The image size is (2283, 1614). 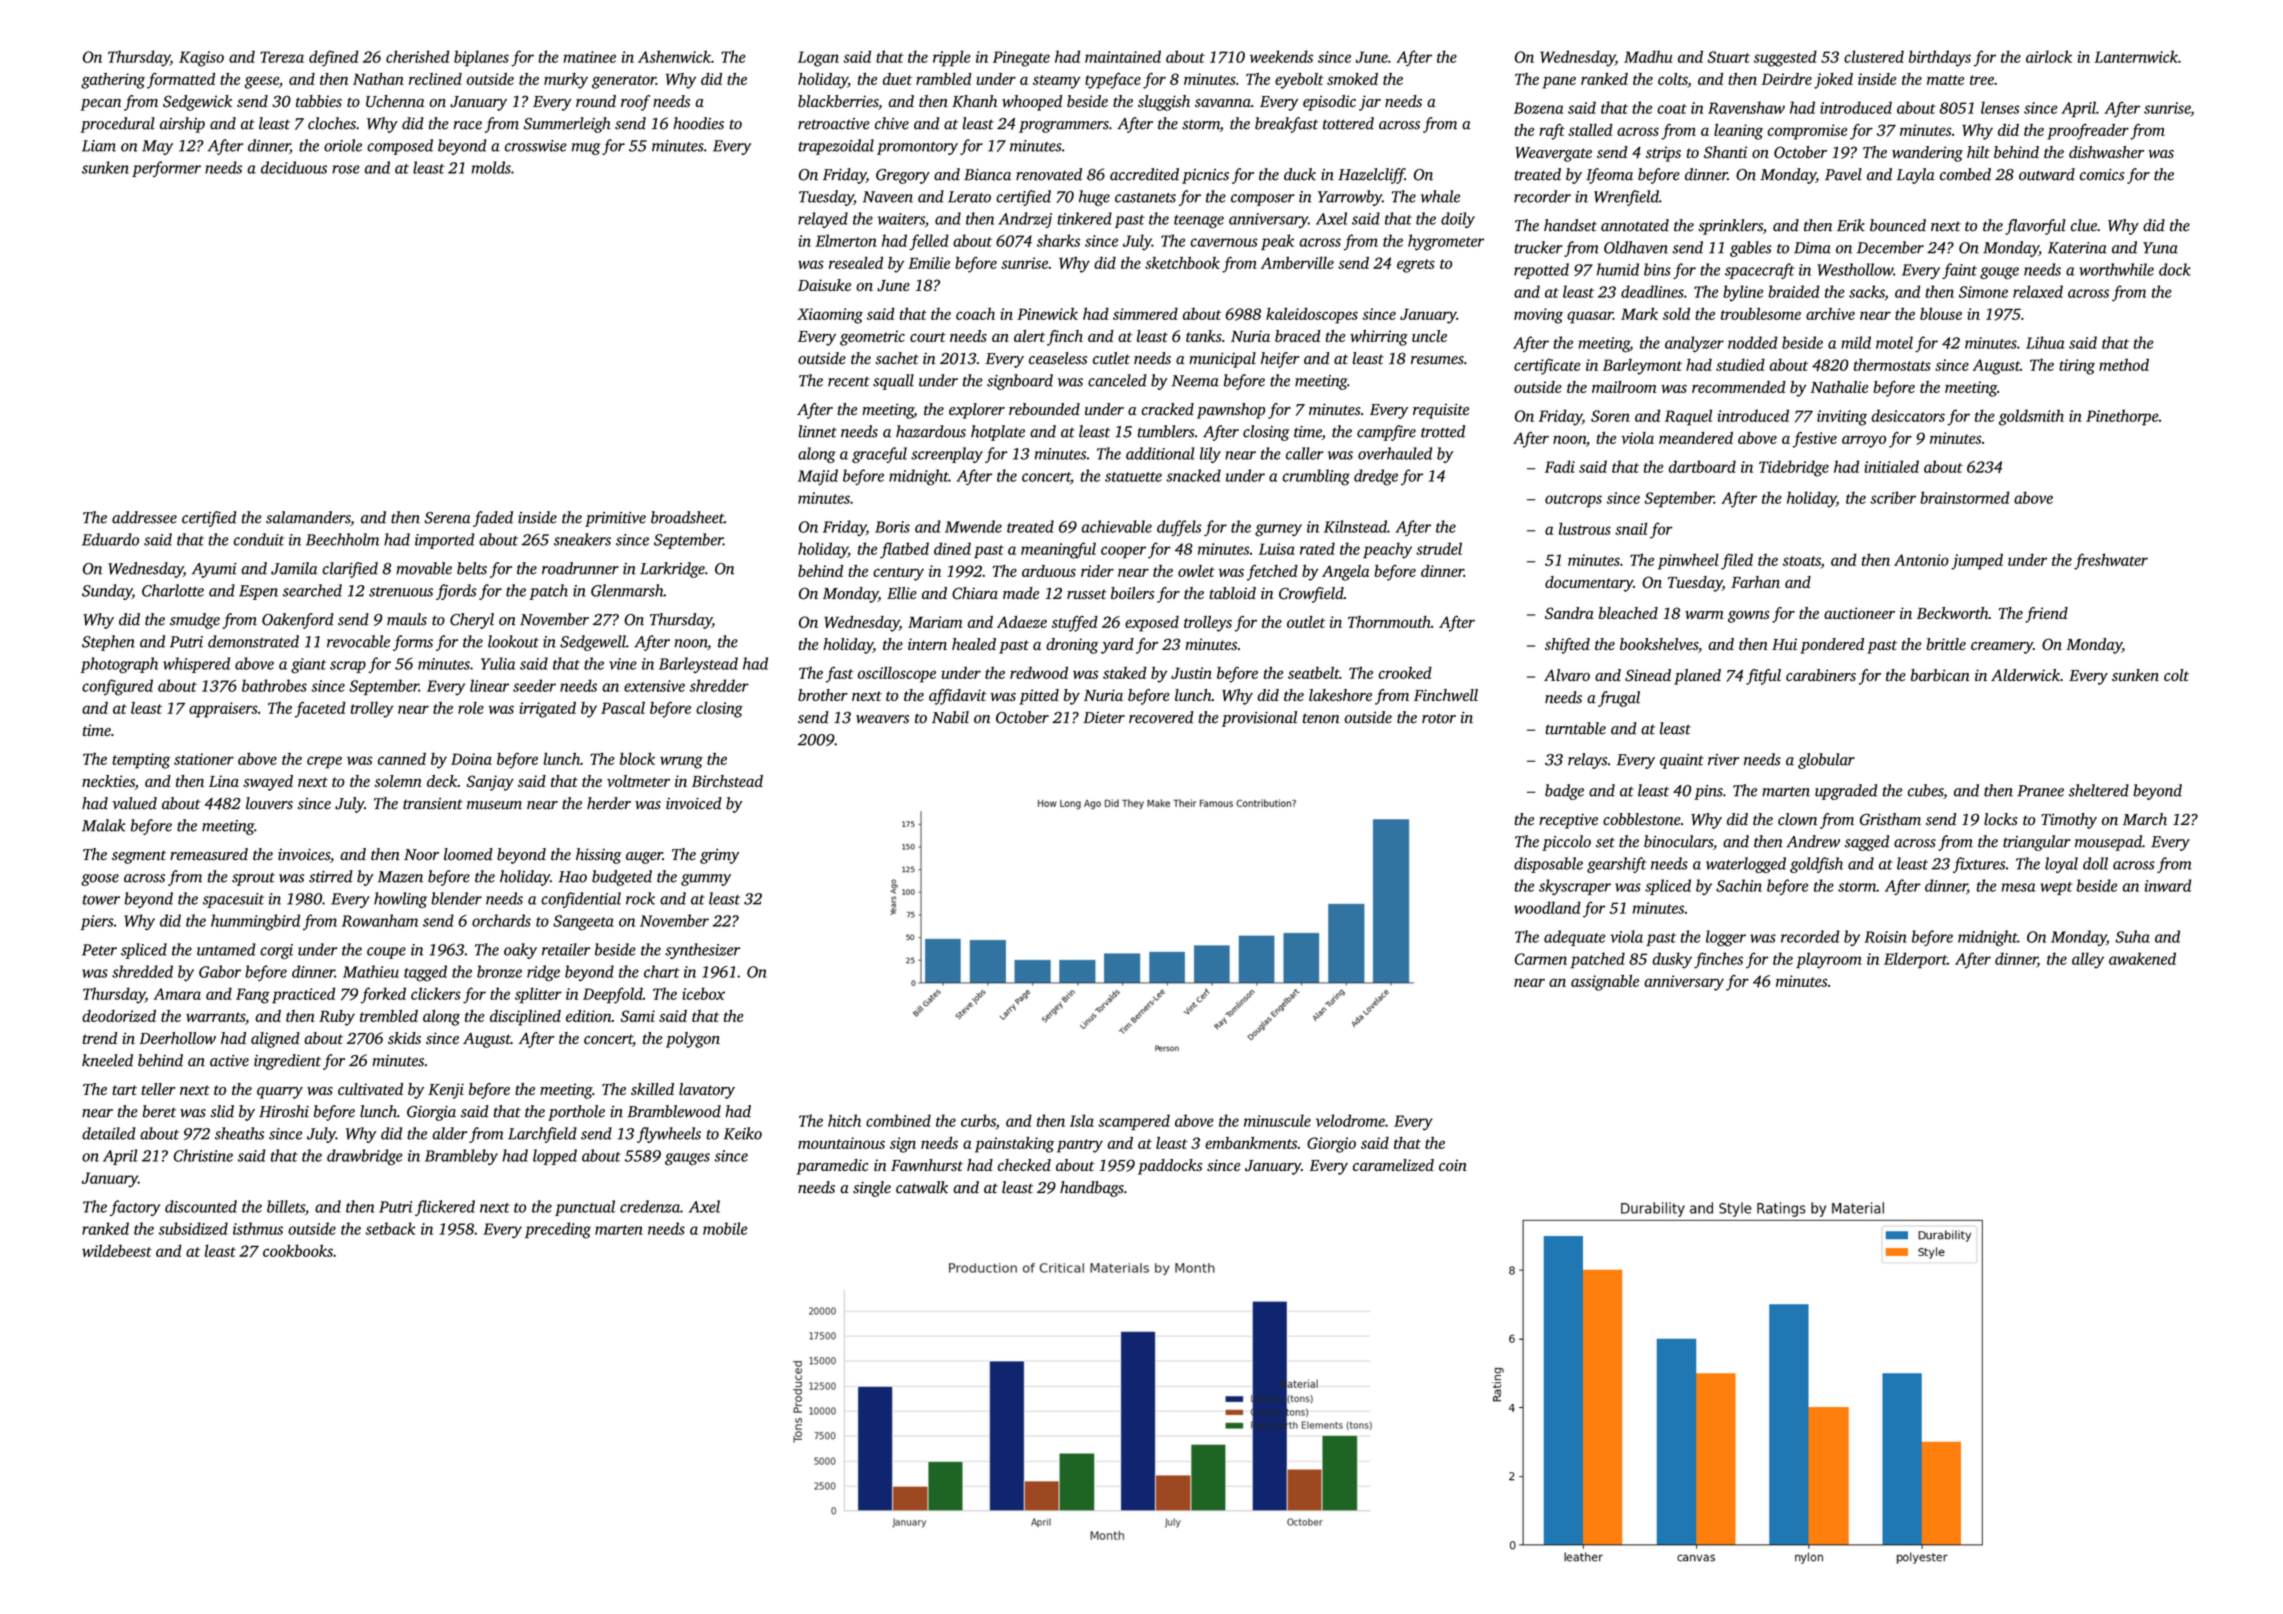 I want to click on Madhu, so click(x=1648, y=56).
